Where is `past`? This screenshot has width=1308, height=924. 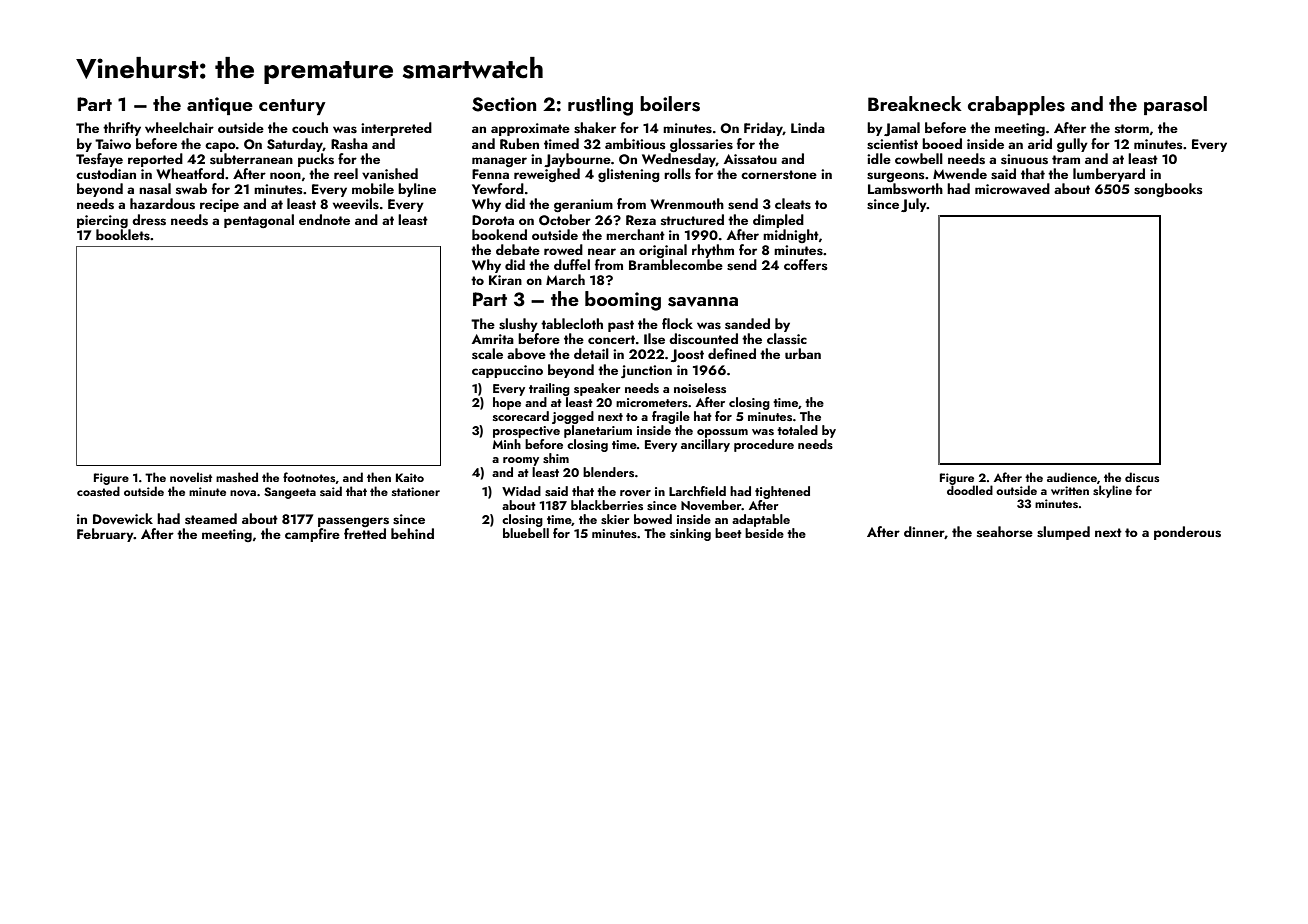
past is located at coordinates (621, 326).
